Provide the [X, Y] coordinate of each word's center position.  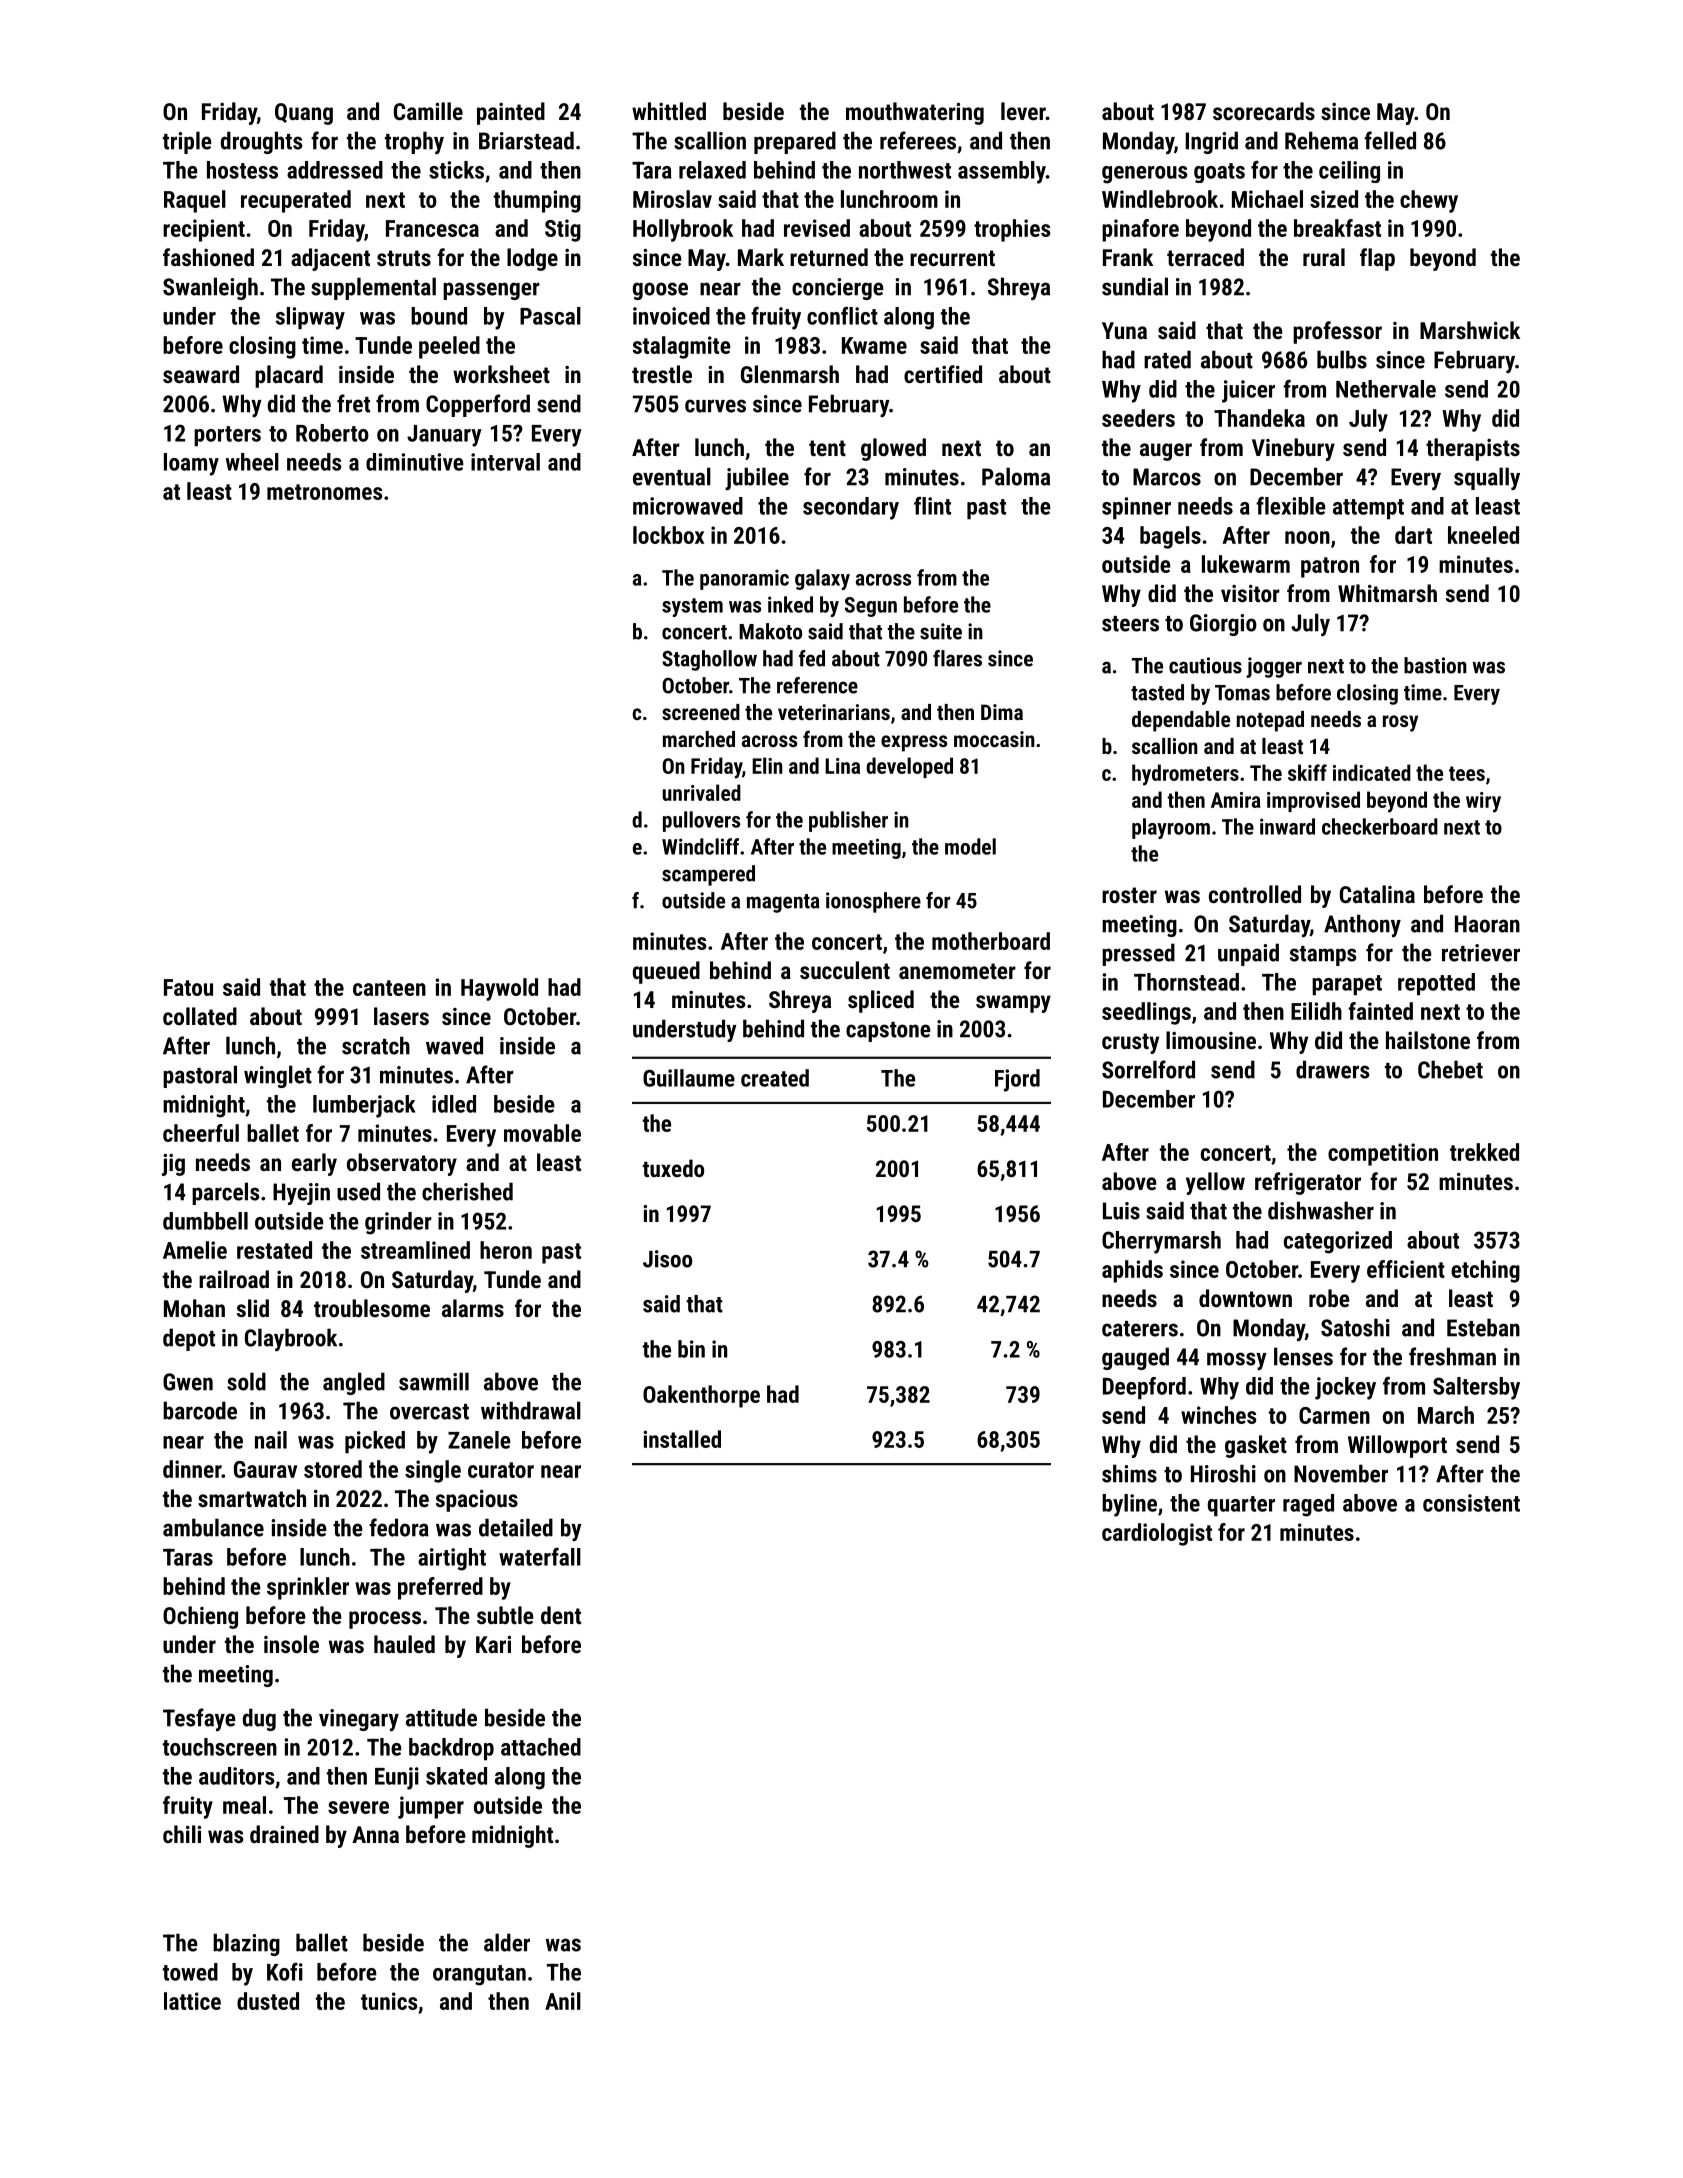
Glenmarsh [790, 374]
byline [1129, 1505]
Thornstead [1186, 982]
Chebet [1450, 1069]
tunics [389, 2001]
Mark [761, 257]
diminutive [415, 462]
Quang [304, 114]
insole [291, 1644]
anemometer [957, 971]
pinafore [1140, 230]
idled [454, 1104]
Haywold [499, 989]
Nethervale [1386, 389]
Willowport [1397, 1446]
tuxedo [673, 1168]
